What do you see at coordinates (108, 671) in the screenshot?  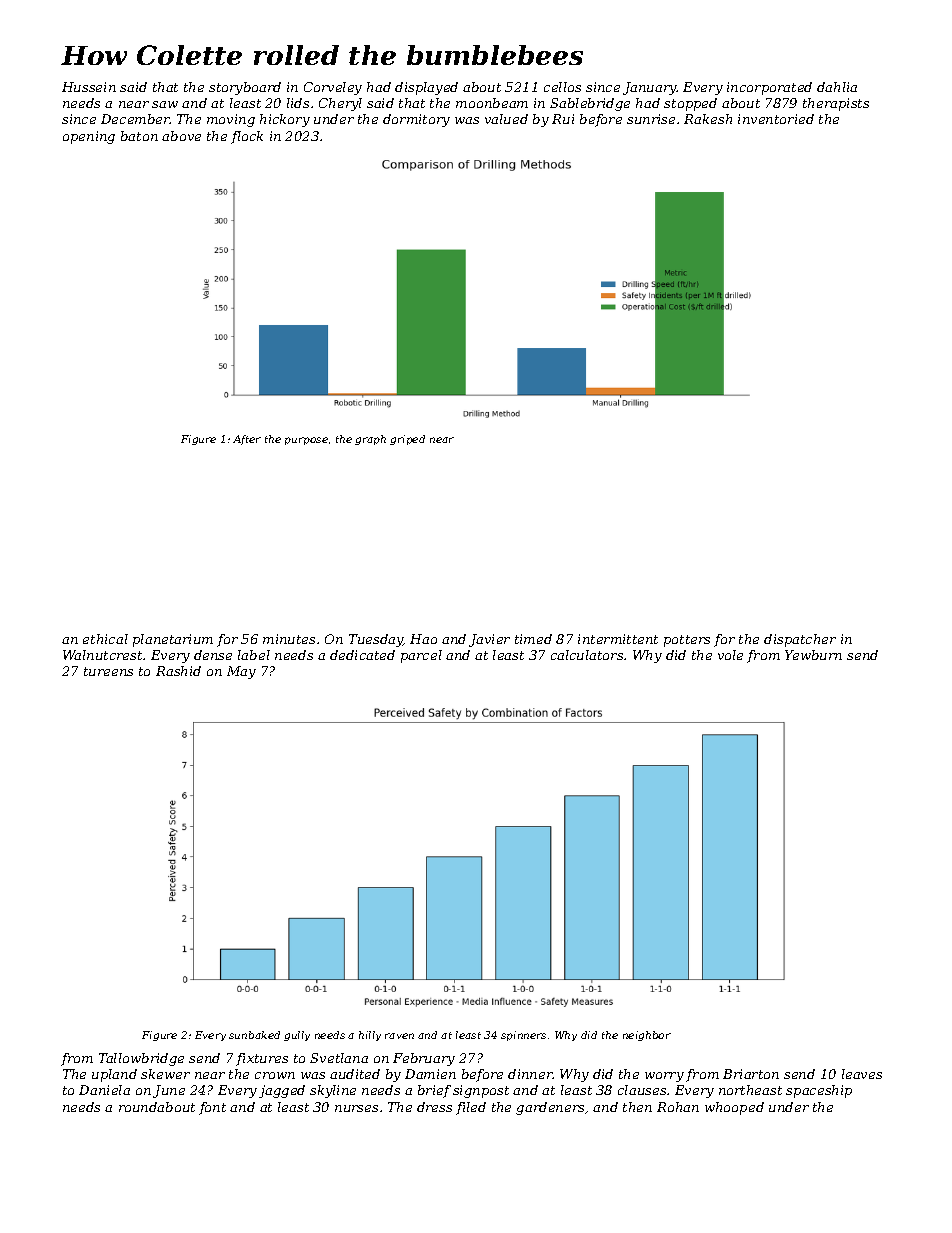 I see `tureens` at bounding box center [108, 671].
